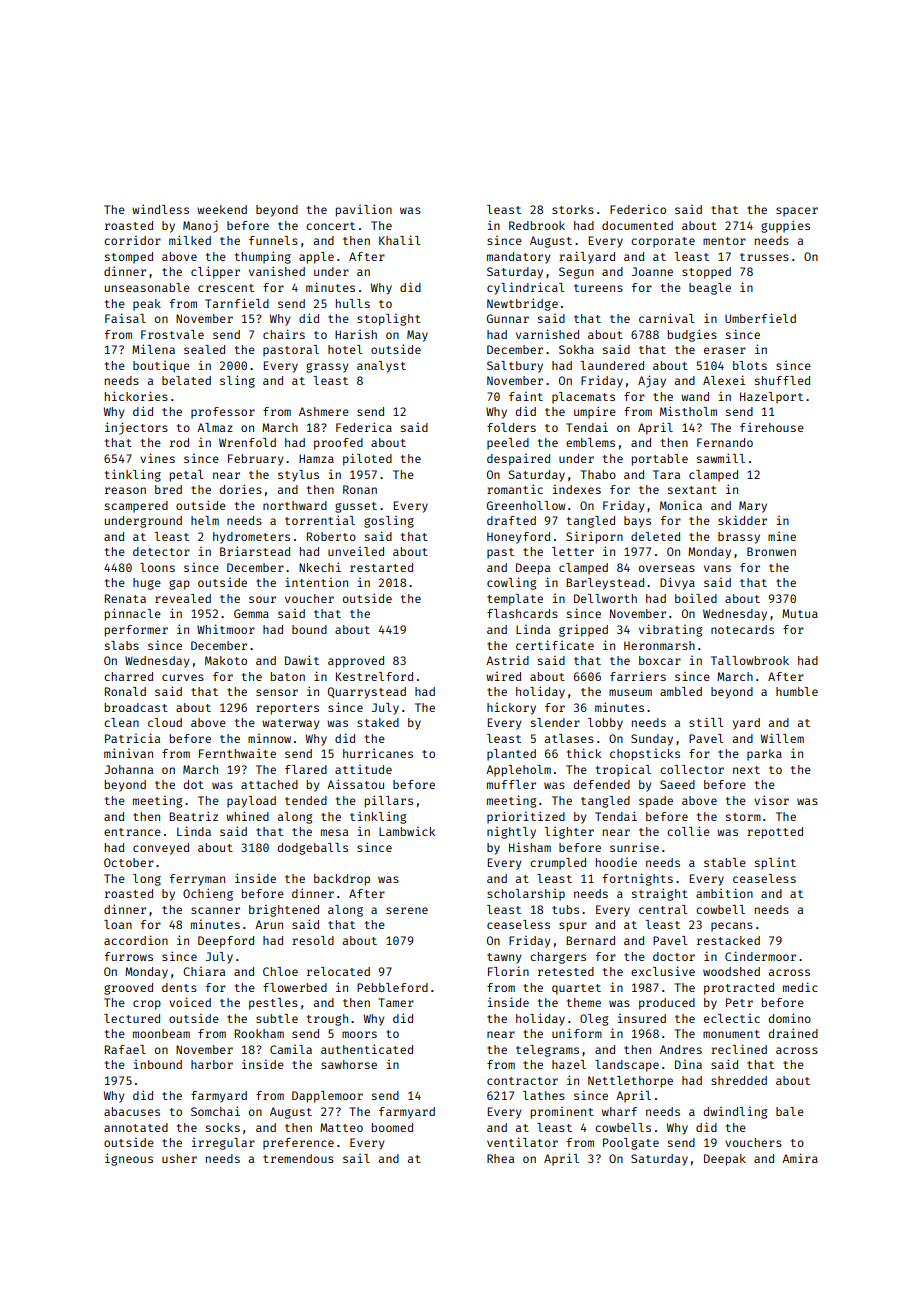 The height and width of the screenshot is (1314, 924). I want to click on Amira, so click(800, 1158).
